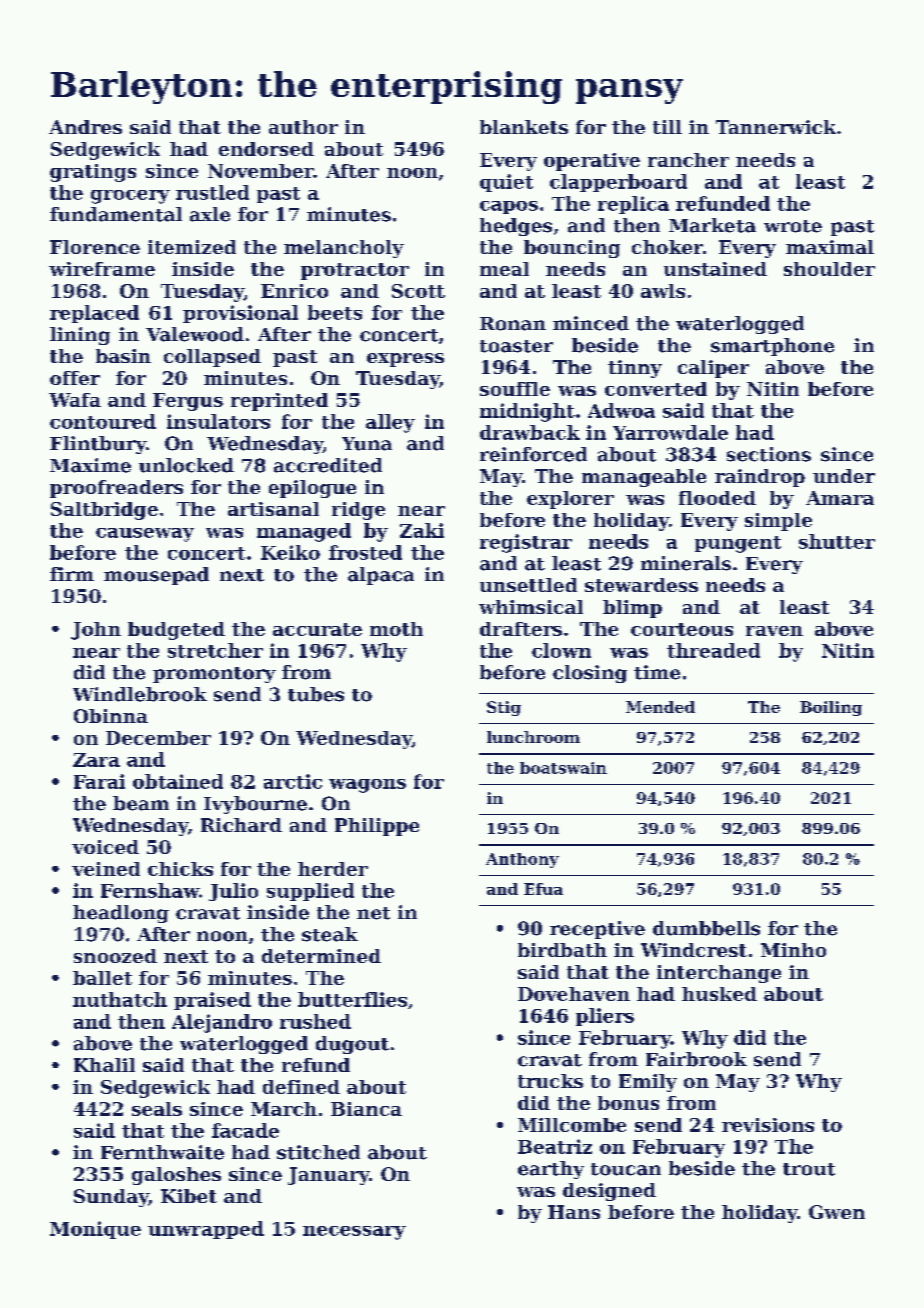 This screenshot has height=1308, width=924. I want to click on Boiling, so click(831, 708).
